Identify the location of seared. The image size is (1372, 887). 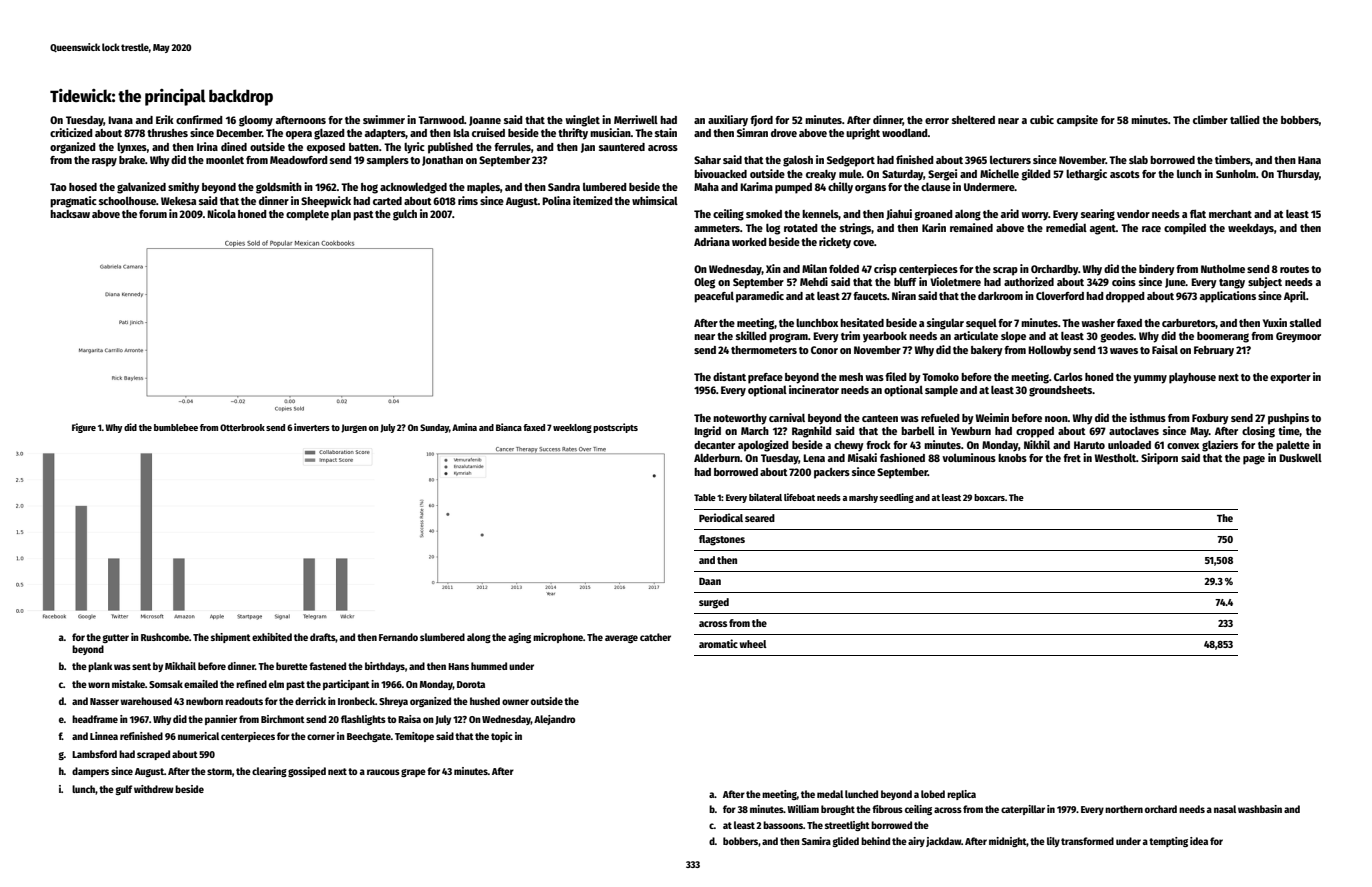
(760, 518).
